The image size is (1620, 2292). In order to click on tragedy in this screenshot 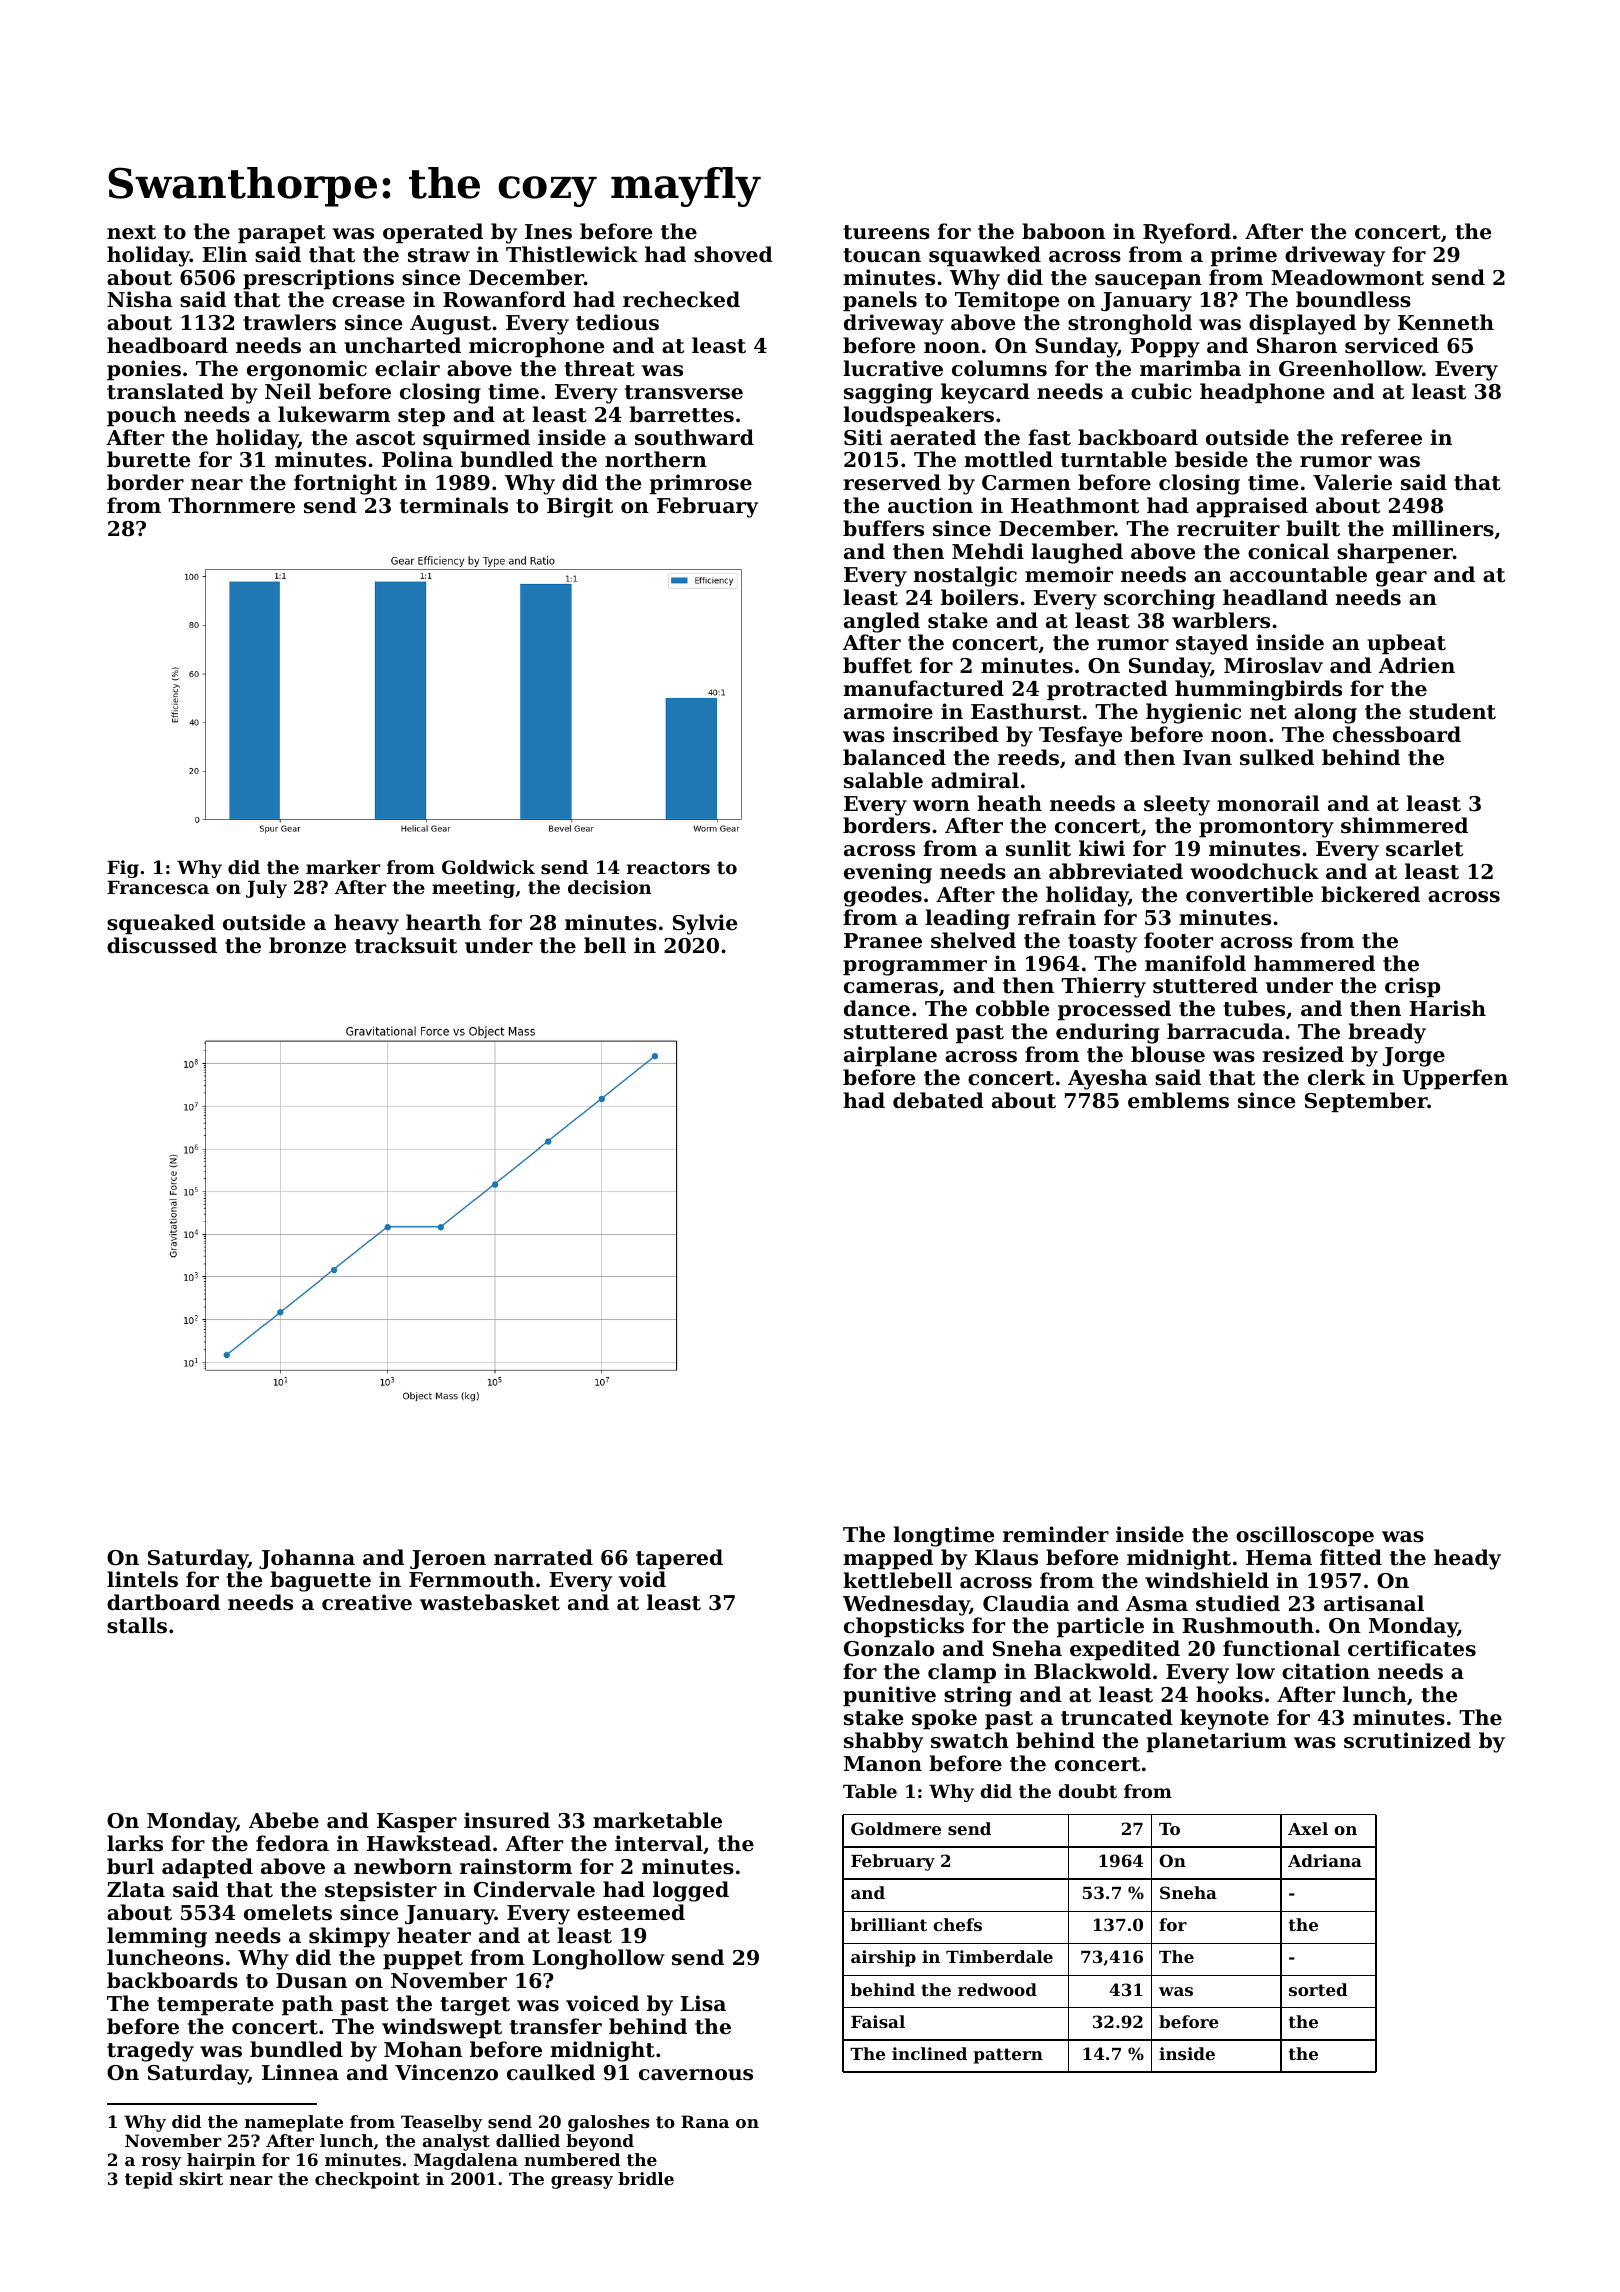, I will do `click(150, 2051)`.
